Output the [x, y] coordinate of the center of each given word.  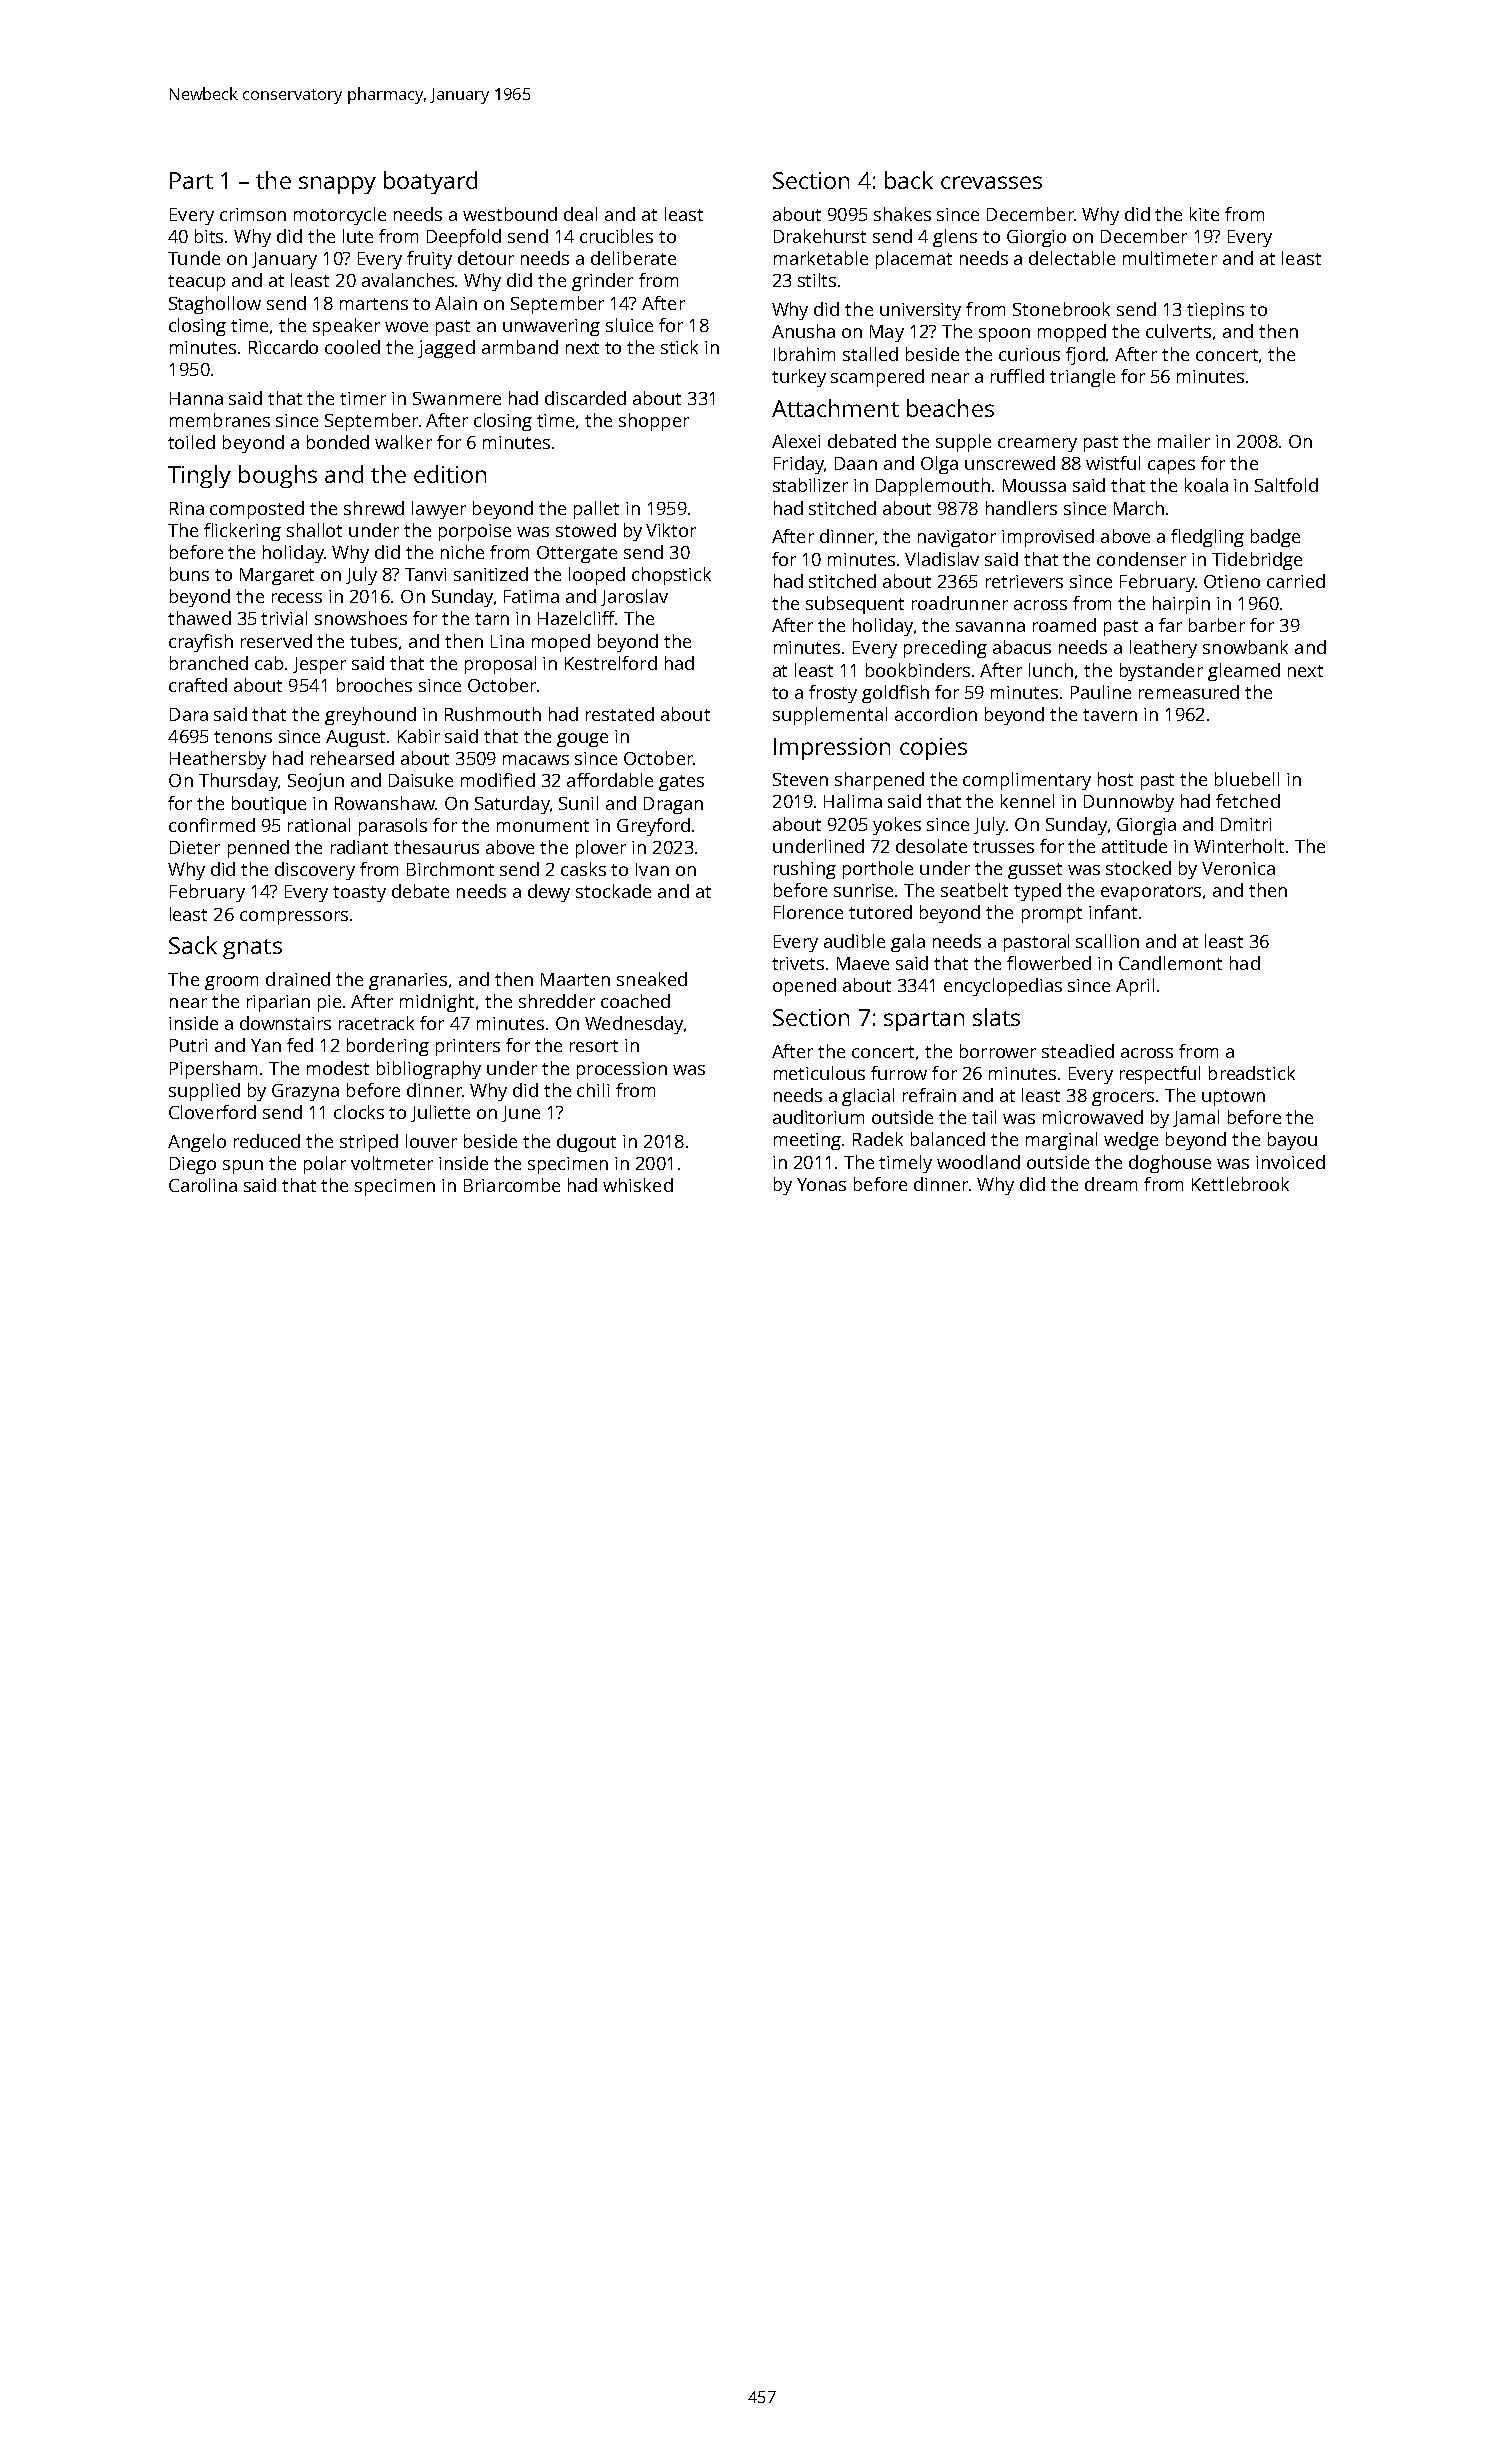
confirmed [212, 825]
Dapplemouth [933, 487]
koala [1206, 485]
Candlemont [1170, 963]
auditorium [818, 1117]
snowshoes [361, 618]
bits [209, 236]
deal [580, 214]
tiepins [1215, 311]
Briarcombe [512, 1185]
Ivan [652, 869]
